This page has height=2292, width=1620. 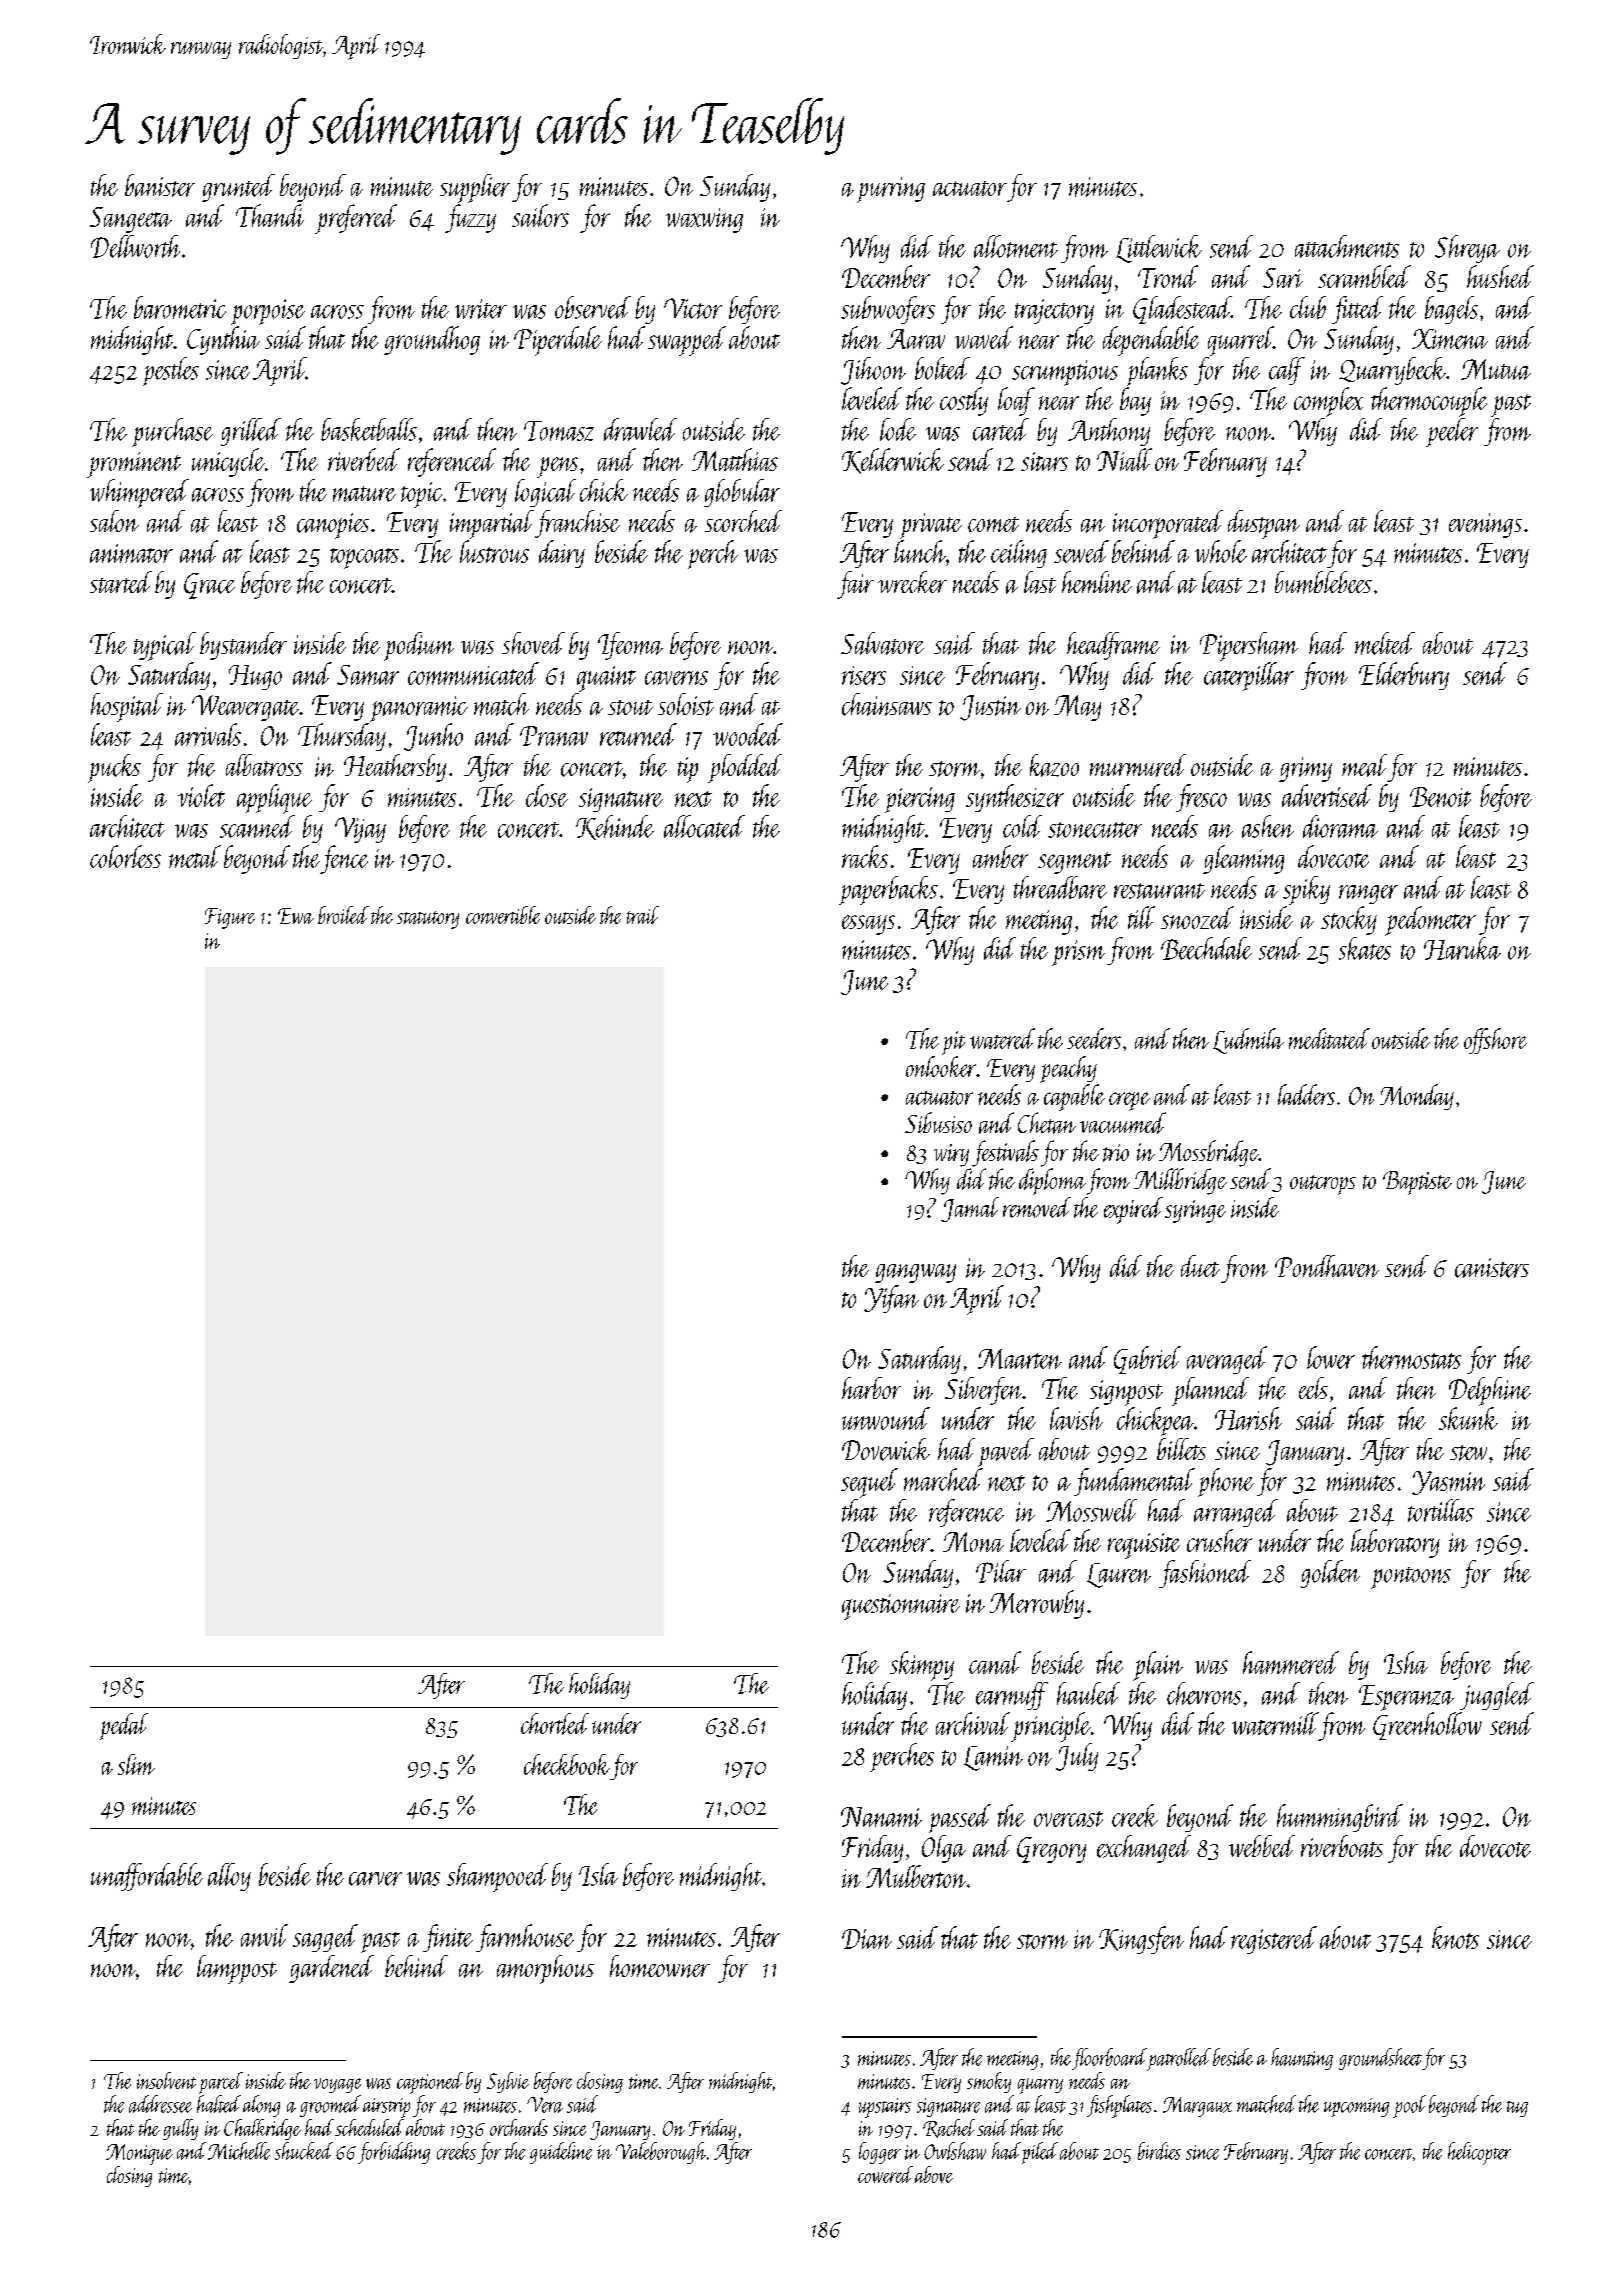 I want to click on slim, so click(x=136, y=1764).
